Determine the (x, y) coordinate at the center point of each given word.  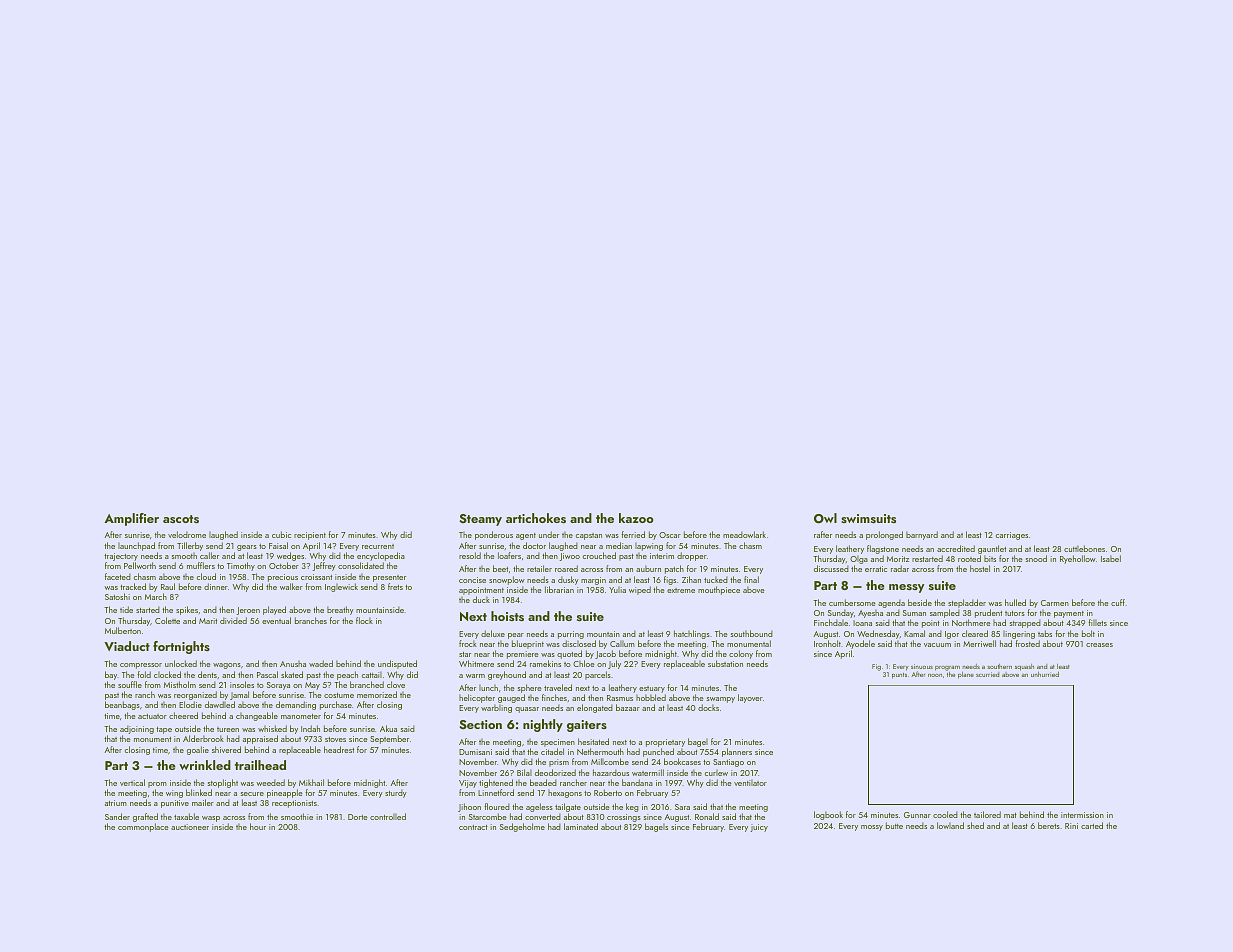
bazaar (628, 707)
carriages (1012, 536)
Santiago (728, 763)
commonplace (143, 827)
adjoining (137, 729)
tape (164, 730)
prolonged (884, 535)
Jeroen (248, 611)
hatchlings (692, 634)
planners (737, 752)
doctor (534, 545)
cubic (281, 534)
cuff (1118, 602)
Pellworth (140, 565)
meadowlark (744, 534)
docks (708, 707)
